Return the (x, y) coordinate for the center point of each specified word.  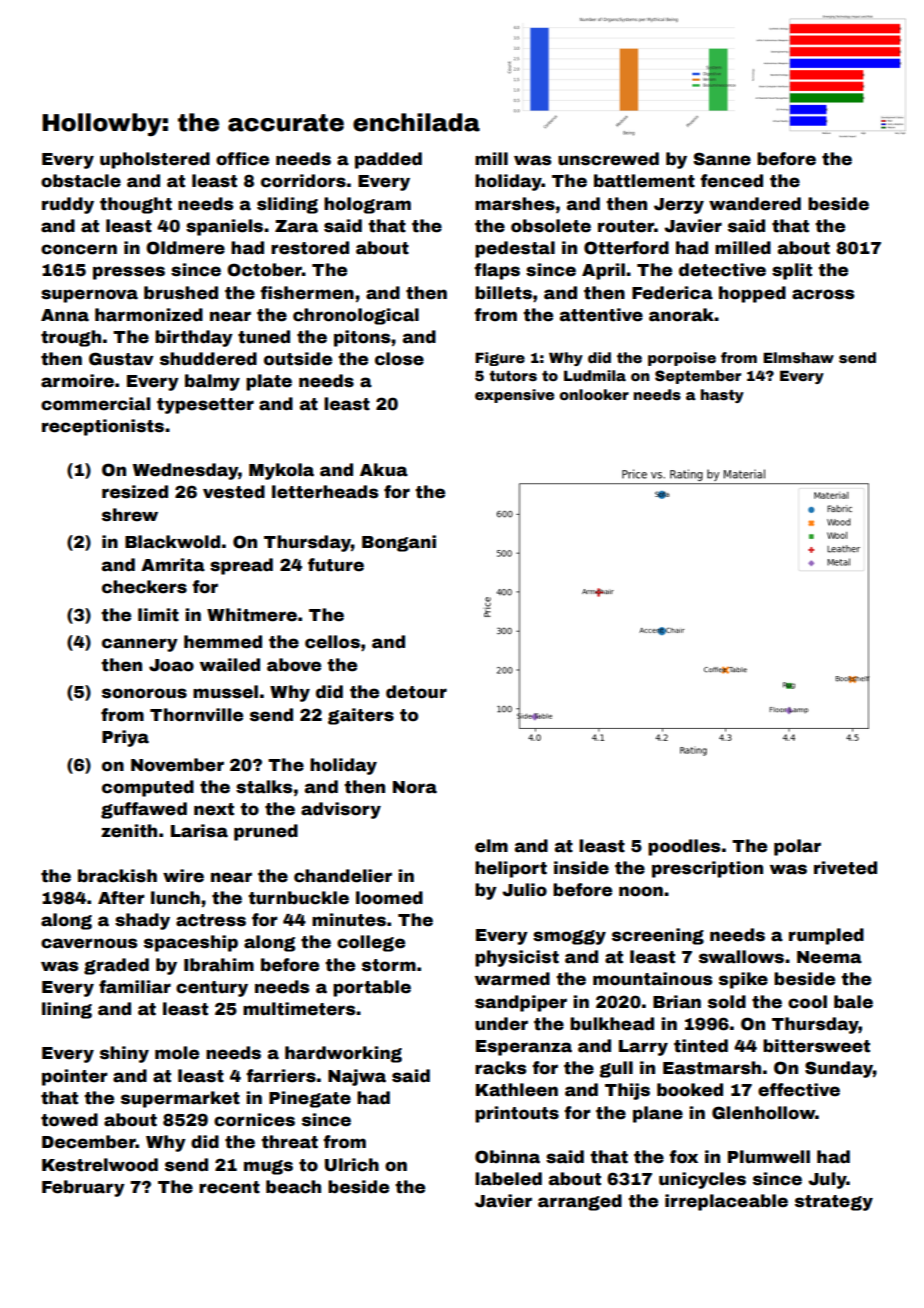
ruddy (68, 205)
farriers (281, 1076)
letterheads (325, 492)
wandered (755, 204)
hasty (722, 396)
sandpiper (521, 1003)
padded (388, 160)
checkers (144, 587)
